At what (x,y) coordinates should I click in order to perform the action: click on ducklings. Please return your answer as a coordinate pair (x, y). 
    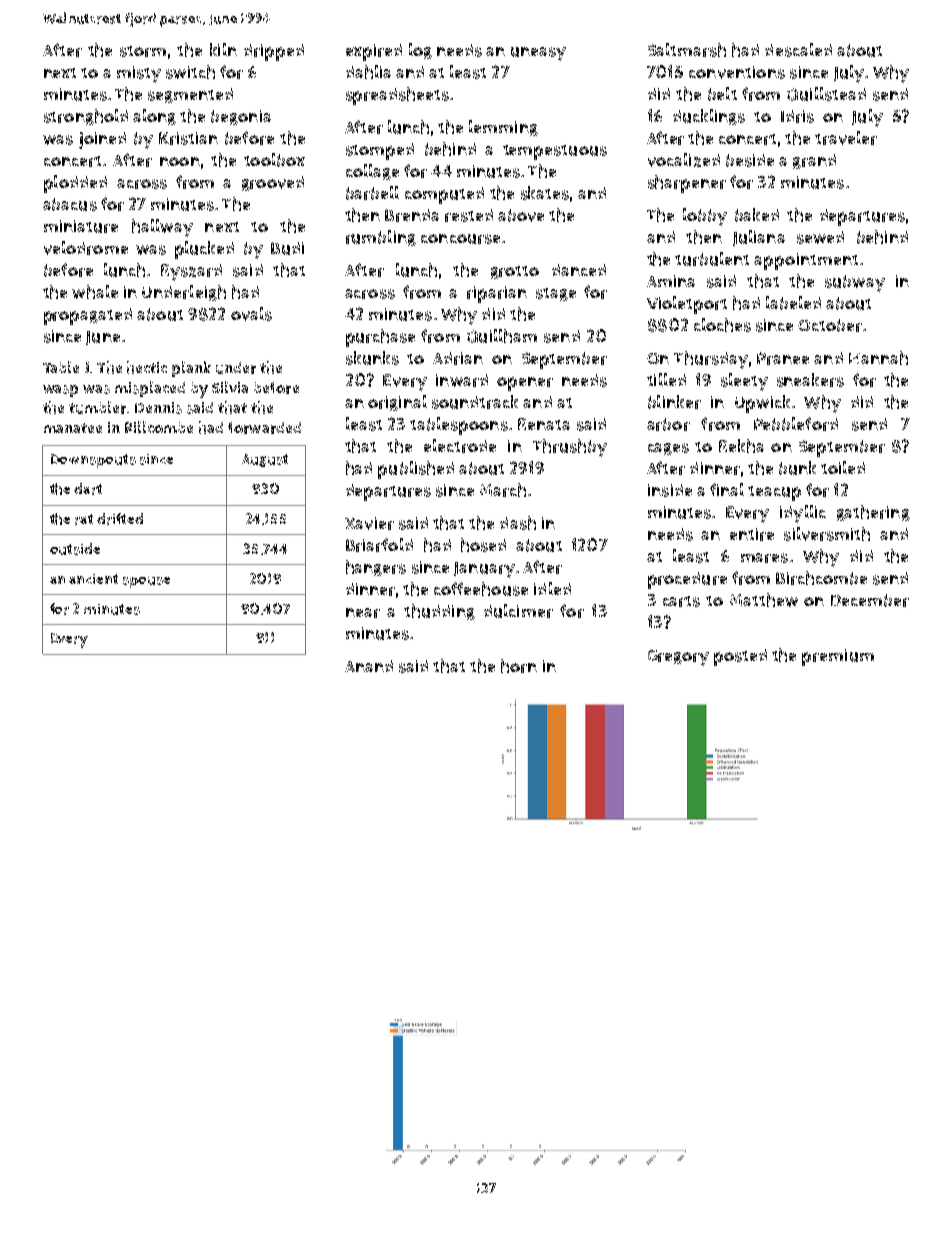
    Looking at the image, I should click on (709, 117).
